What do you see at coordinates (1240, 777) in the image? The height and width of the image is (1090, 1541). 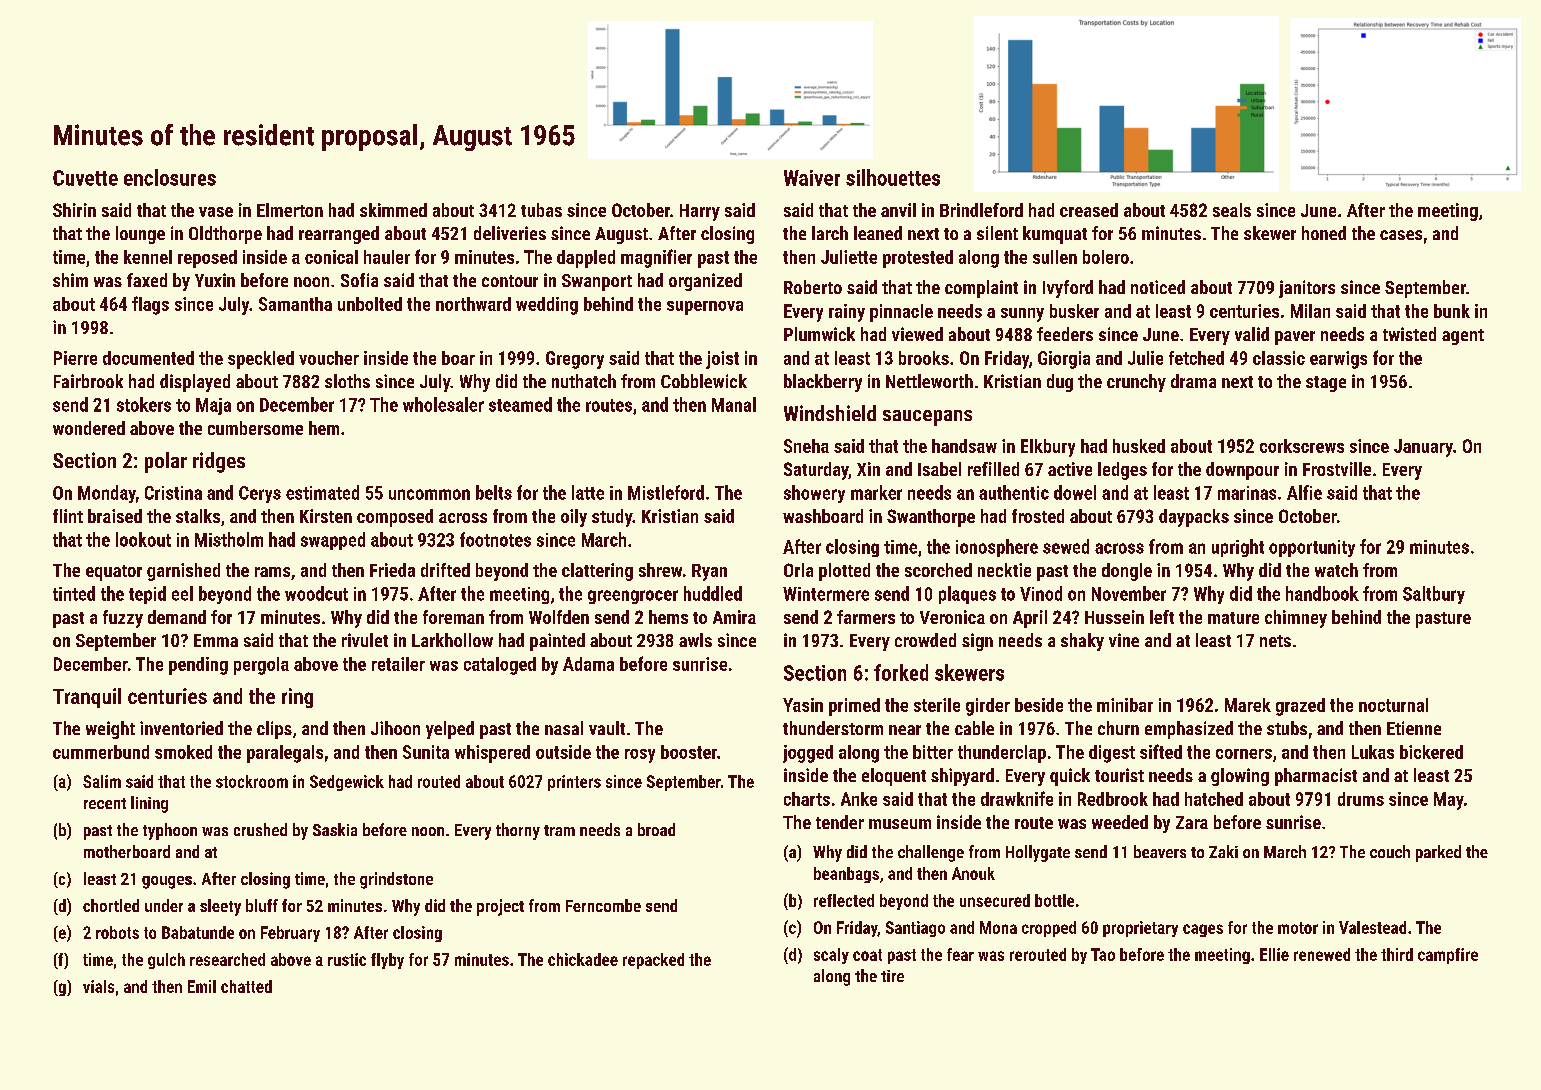 I see `glowing` at bounding box center [1240, 777].
